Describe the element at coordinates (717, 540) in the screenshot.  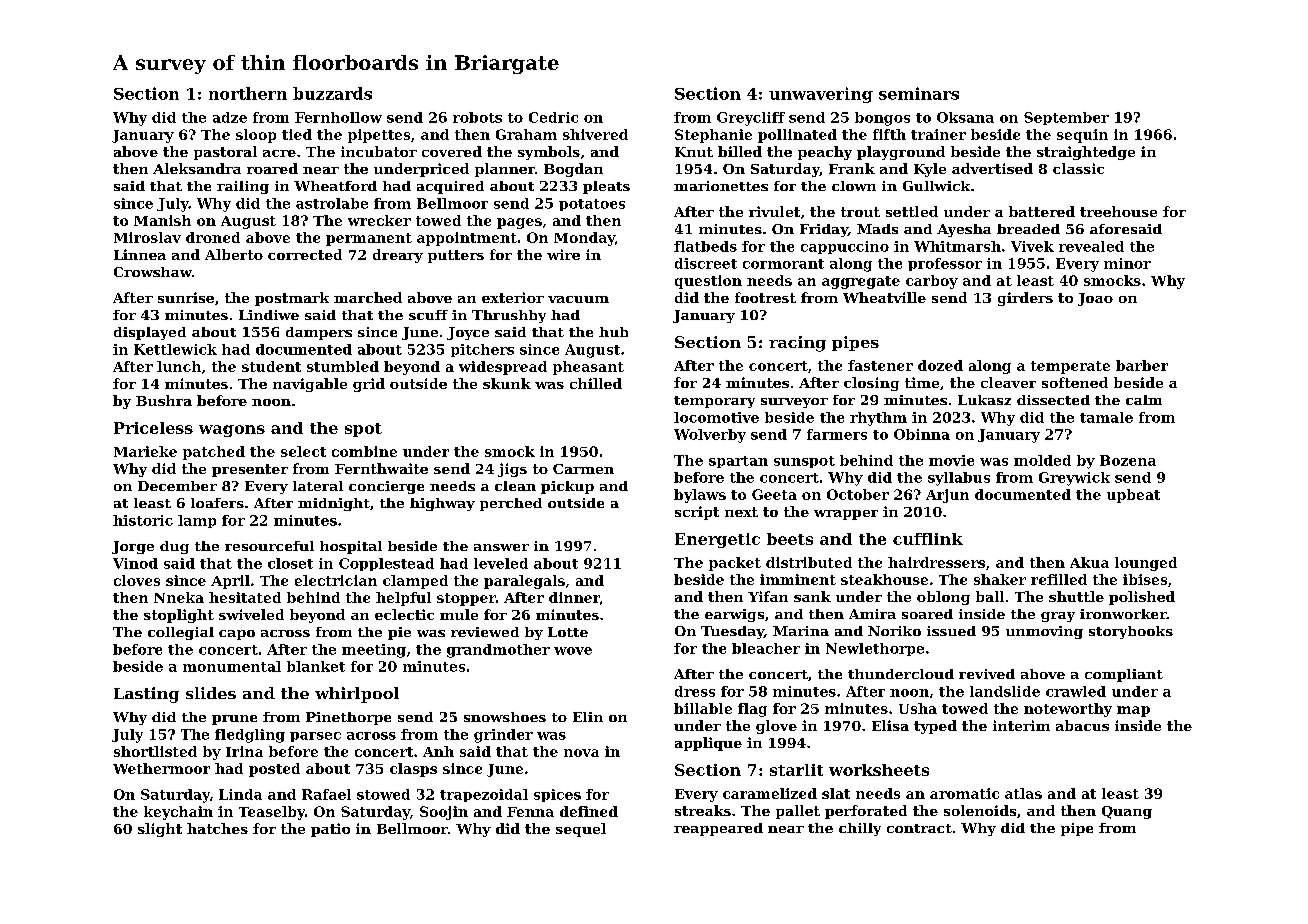
I see `Energetic` at that location.
